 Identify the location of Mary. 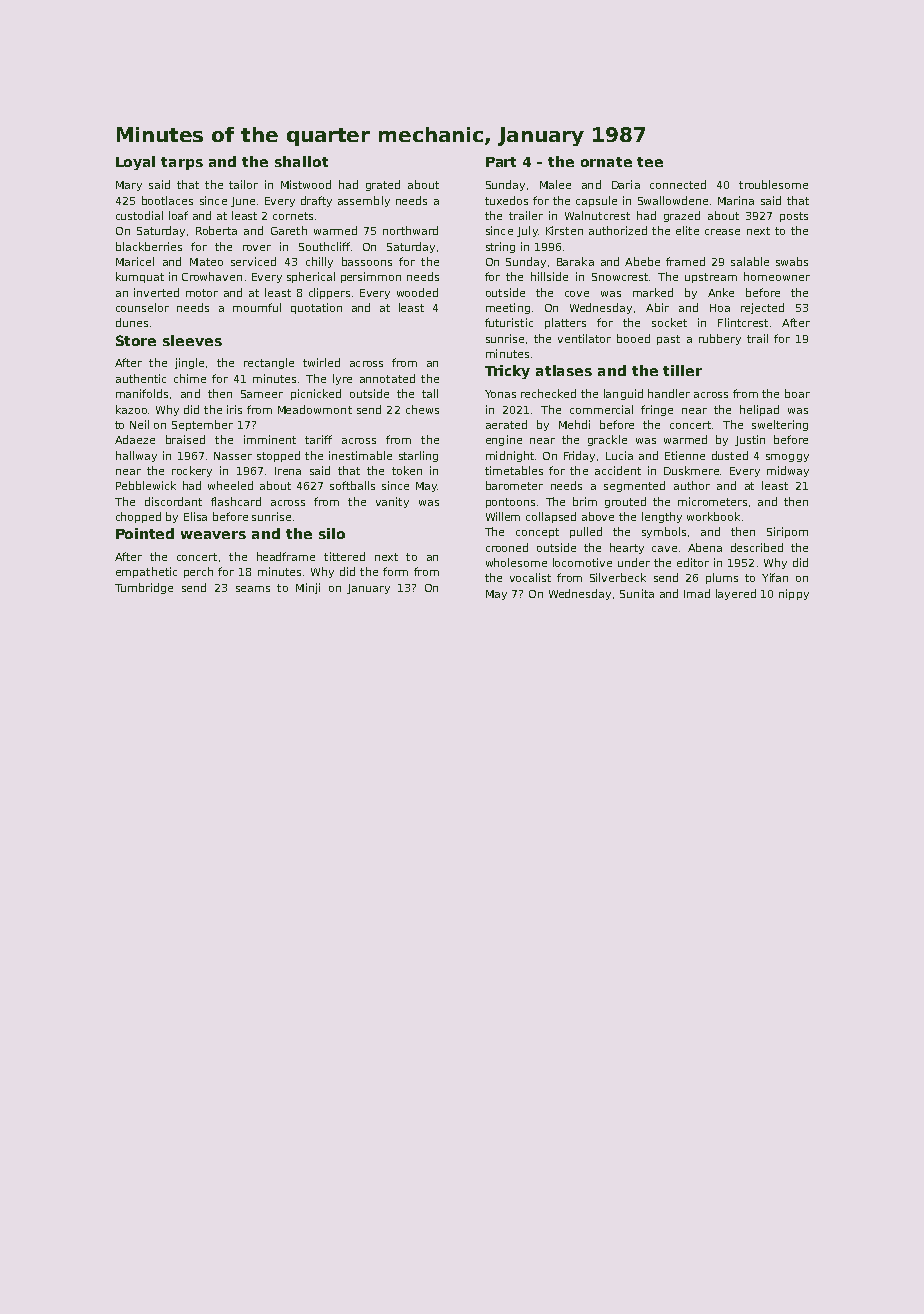
(129, 186).
